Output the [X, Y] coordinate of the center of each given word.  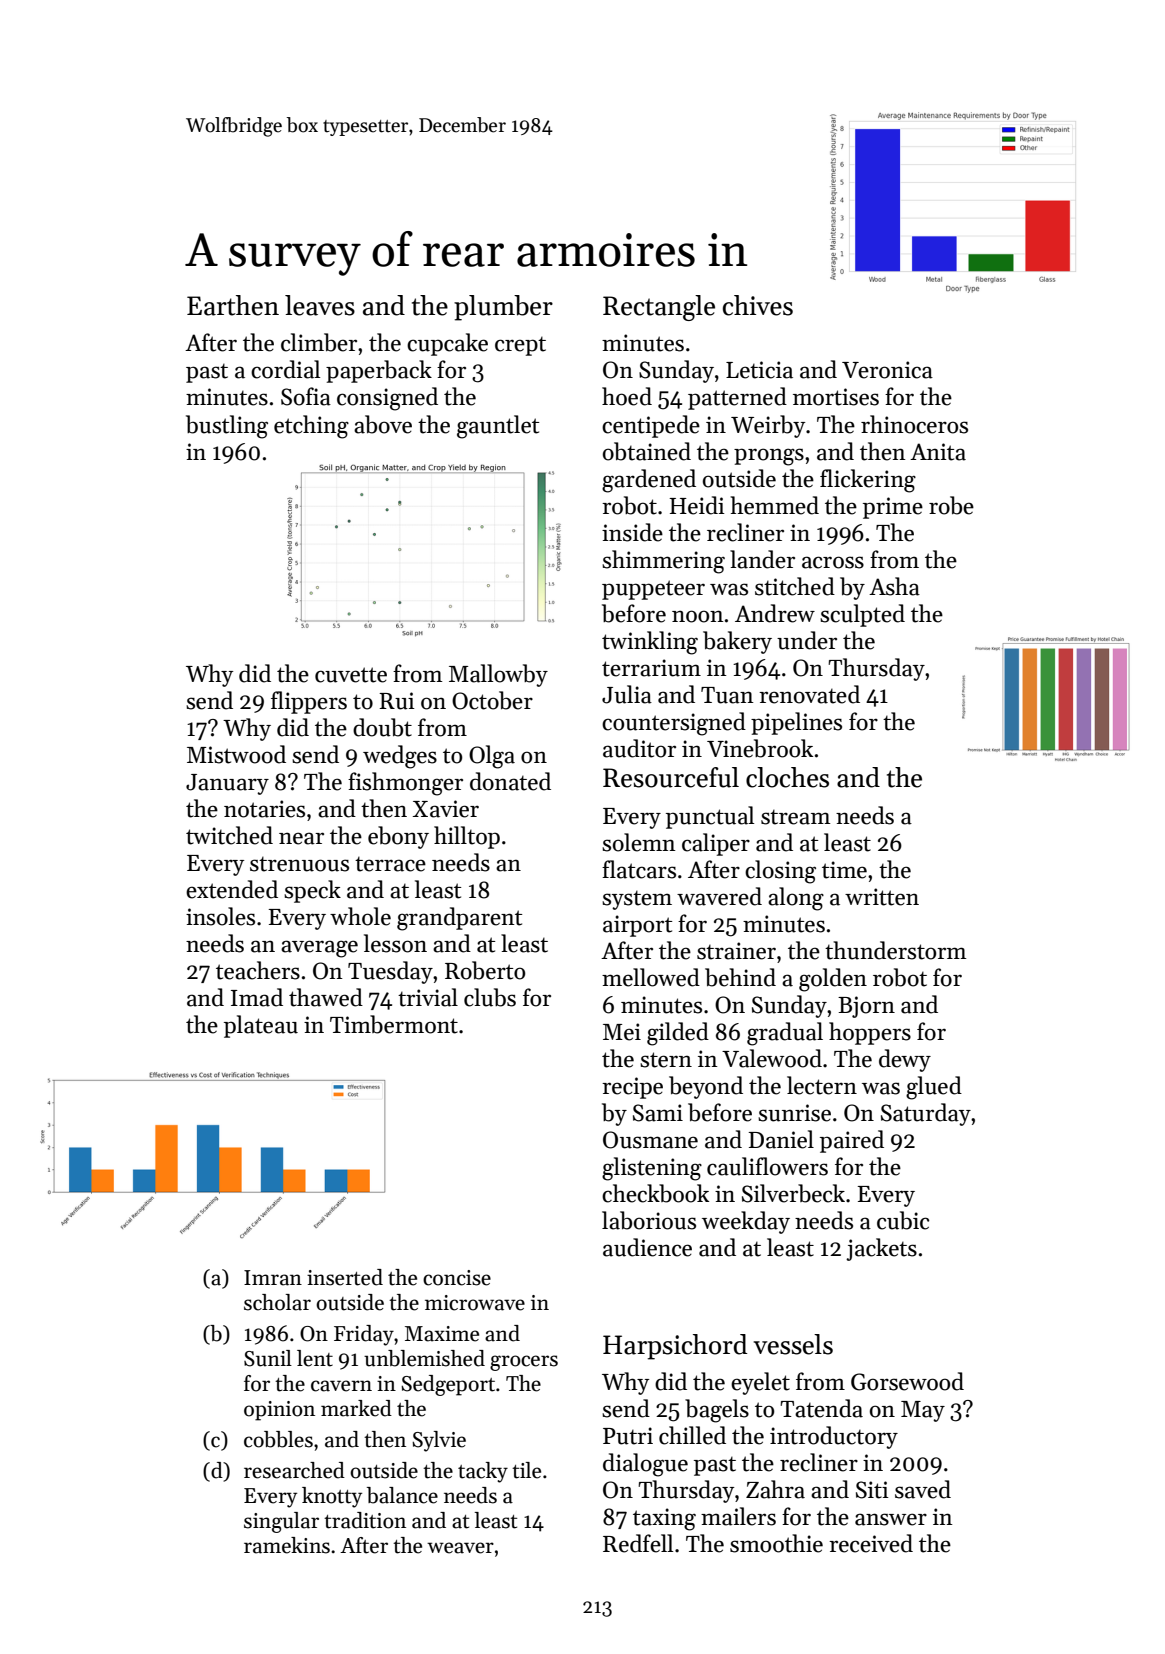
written [882, 897]
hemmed [774, 505]
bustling [227, 427]
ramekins [287, 1545]
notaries [264, 809]
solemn [639, 842]
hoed [627, 396]
